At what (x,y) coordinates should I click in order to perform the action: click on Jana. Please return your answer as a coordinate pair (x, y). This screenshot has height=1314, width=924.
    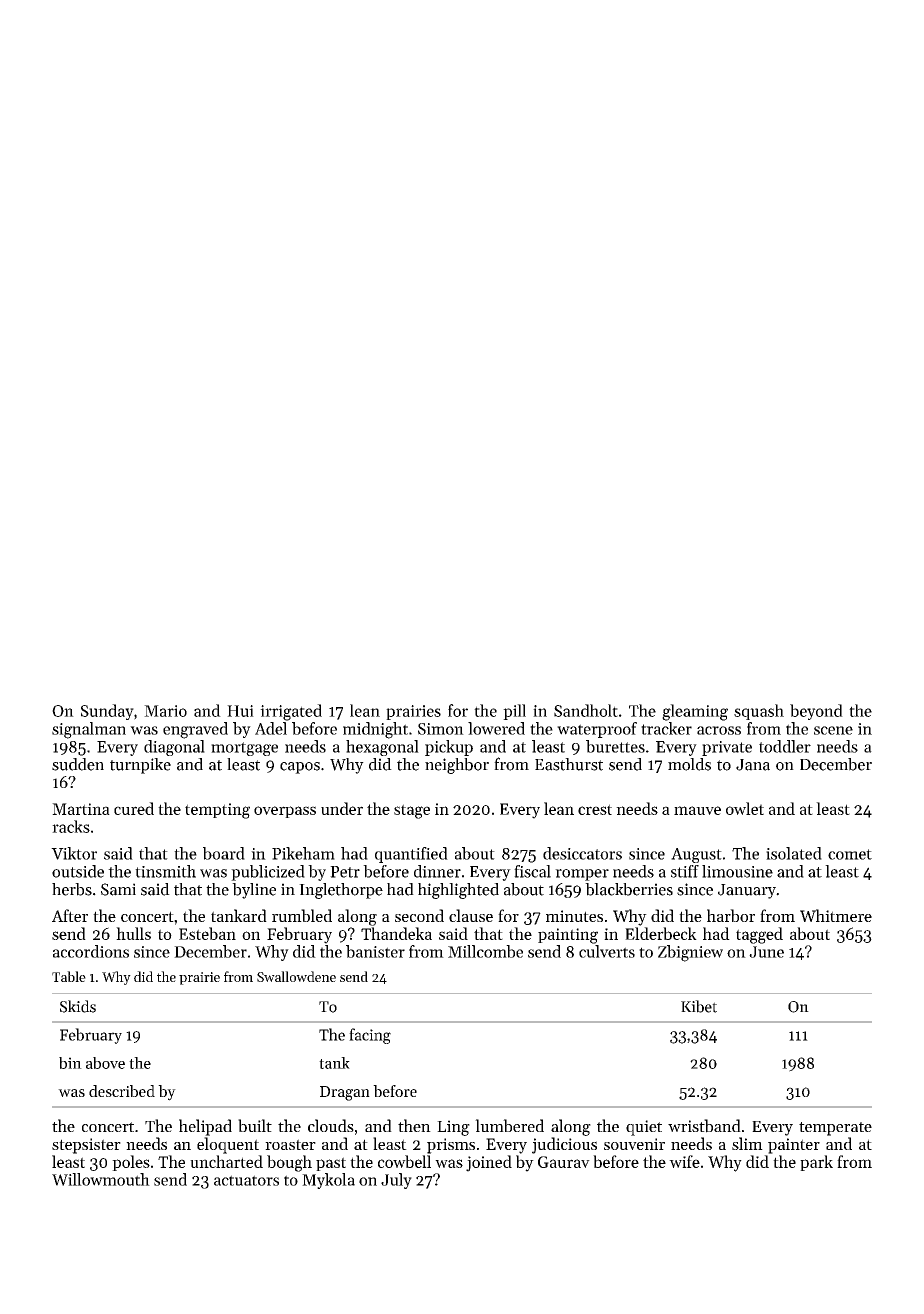
    Looking at the image, I should click on (753, 765).
